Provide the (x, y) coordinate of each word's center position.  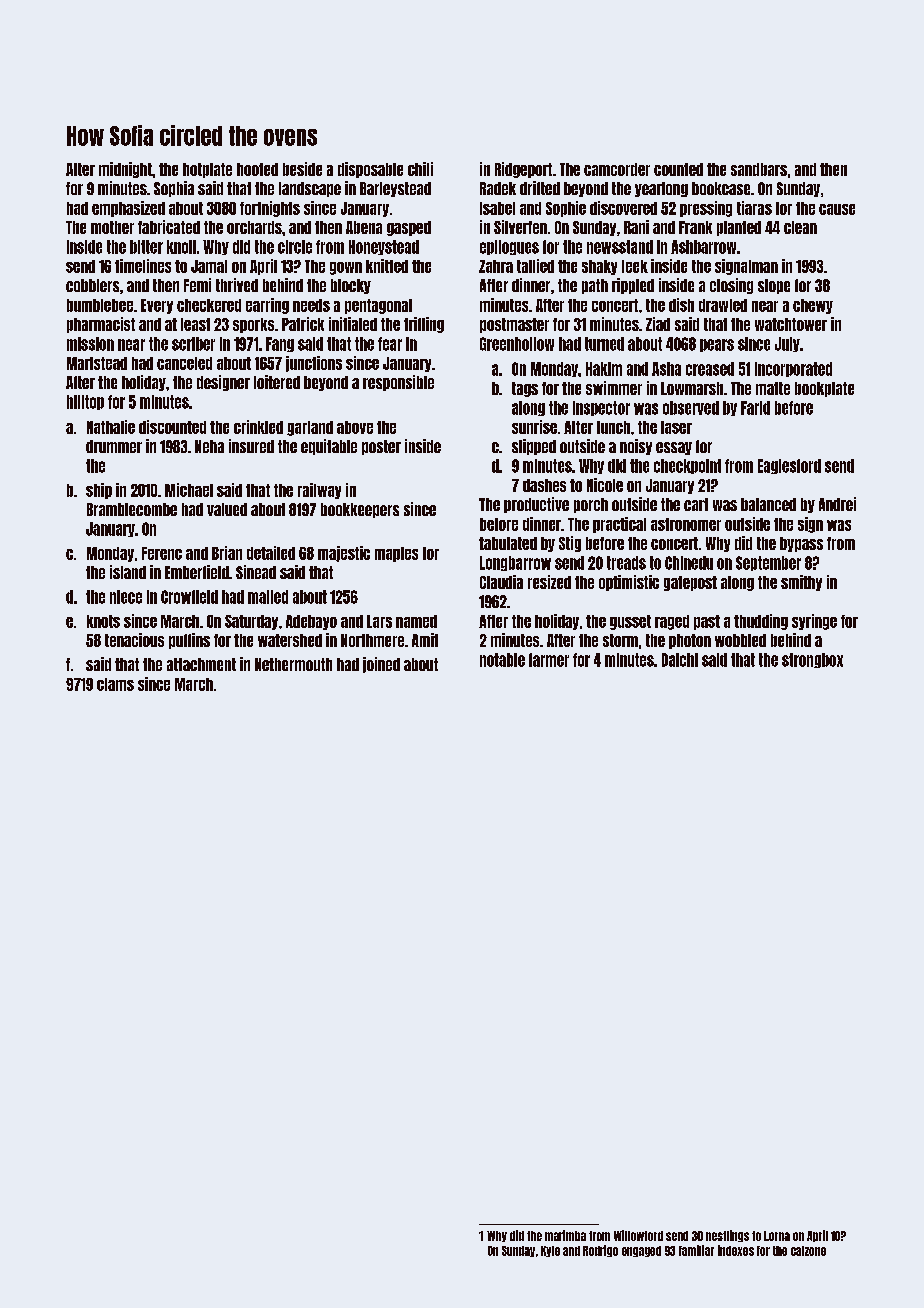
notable (502, 660)
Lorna (777, 1236)
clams (115, 684)
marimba (565, 1235)
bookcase (721, 188)
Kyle (550, 1251)
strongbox (812, 660)
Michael (189, 490)
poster (381, 447)
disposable (370, 170)
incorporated (793, 369)
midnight (125, 170)
